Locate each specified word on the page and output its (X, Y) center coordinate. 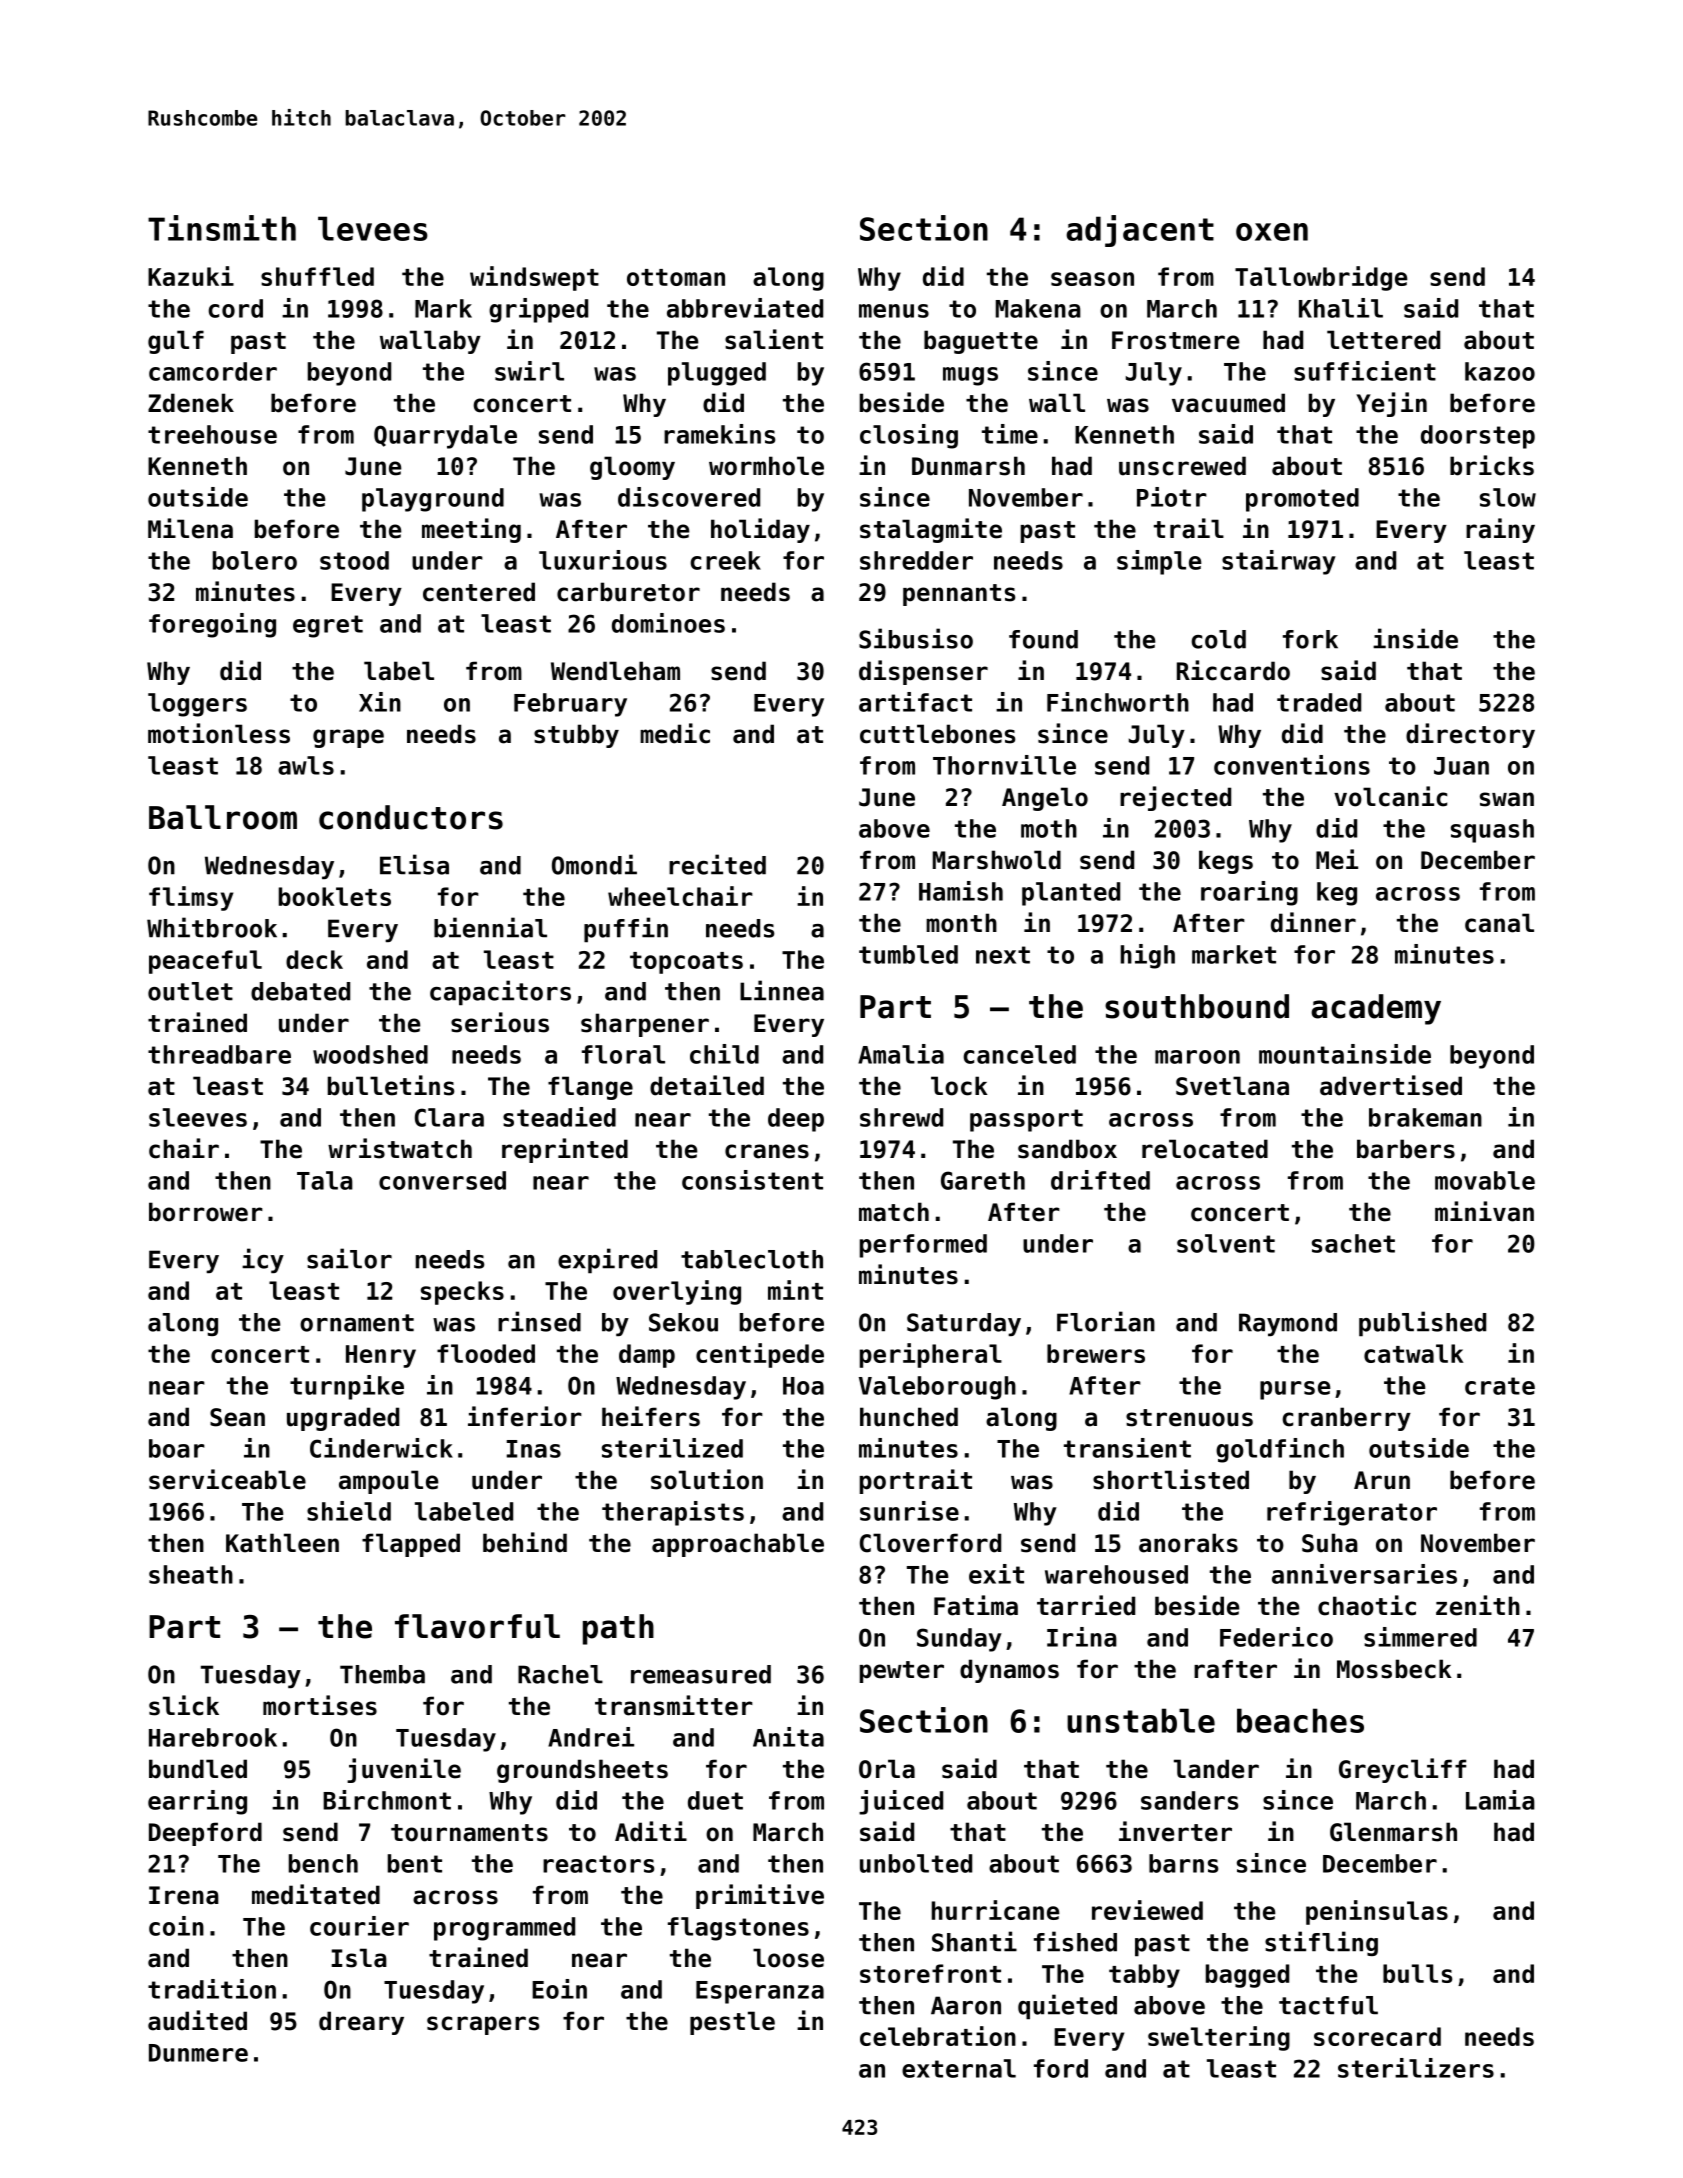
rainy (1500, 530)
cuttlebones (938, 734)
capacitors (500, 993)
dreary (361, 2023)
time (1010, 434)
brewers (1096, 1353)
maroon (1197, 1057)
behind (525, 1542)
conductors (411, 817)
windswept (534, 278)
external (959, 2068)
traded (1319, 702)
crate (1500, 1386)
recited (717, 864)
